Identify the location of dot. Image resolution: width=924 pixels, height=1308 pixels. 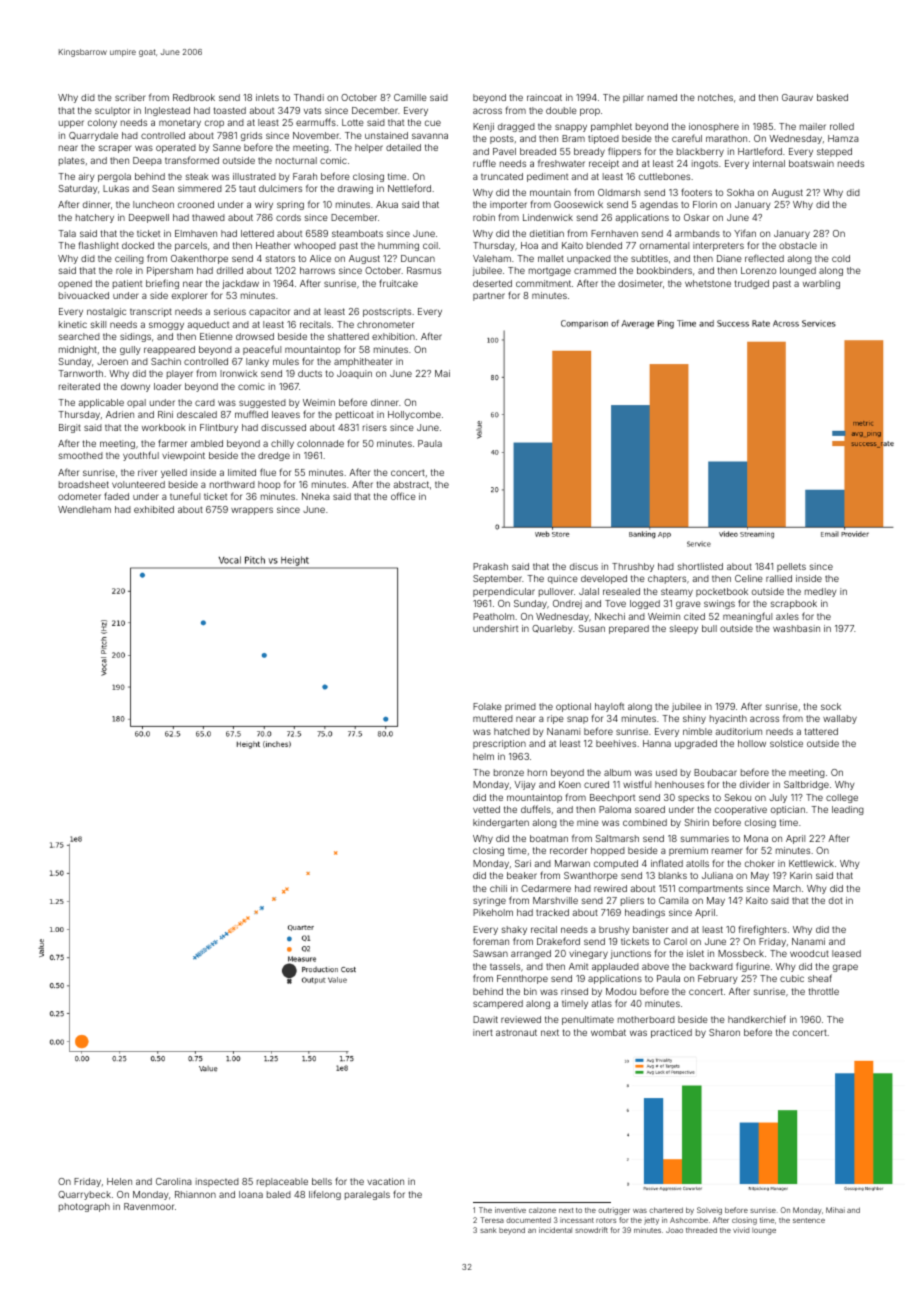
(836, 900).
